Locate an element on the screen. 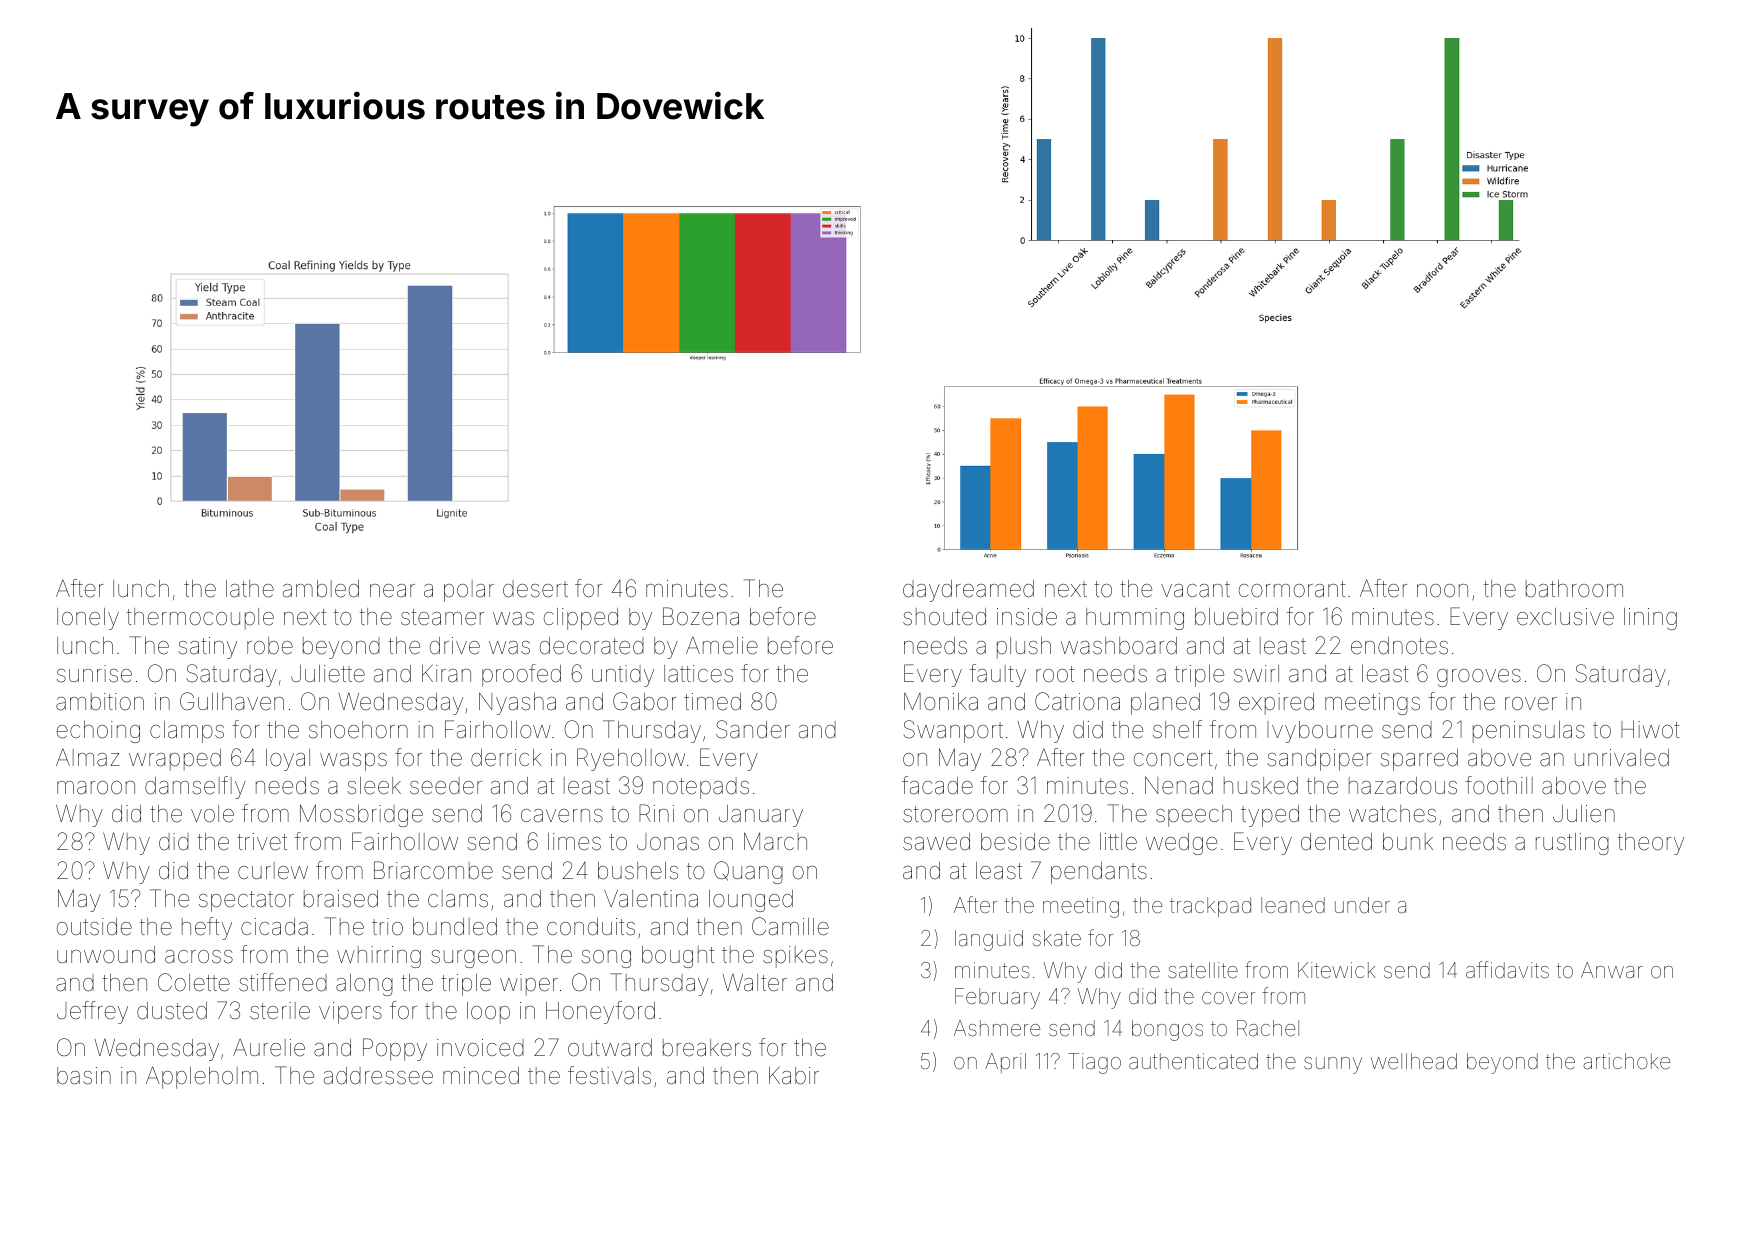 This screenshot has width=1746, height=1234. husked is located at coordinates (1261, 786).
